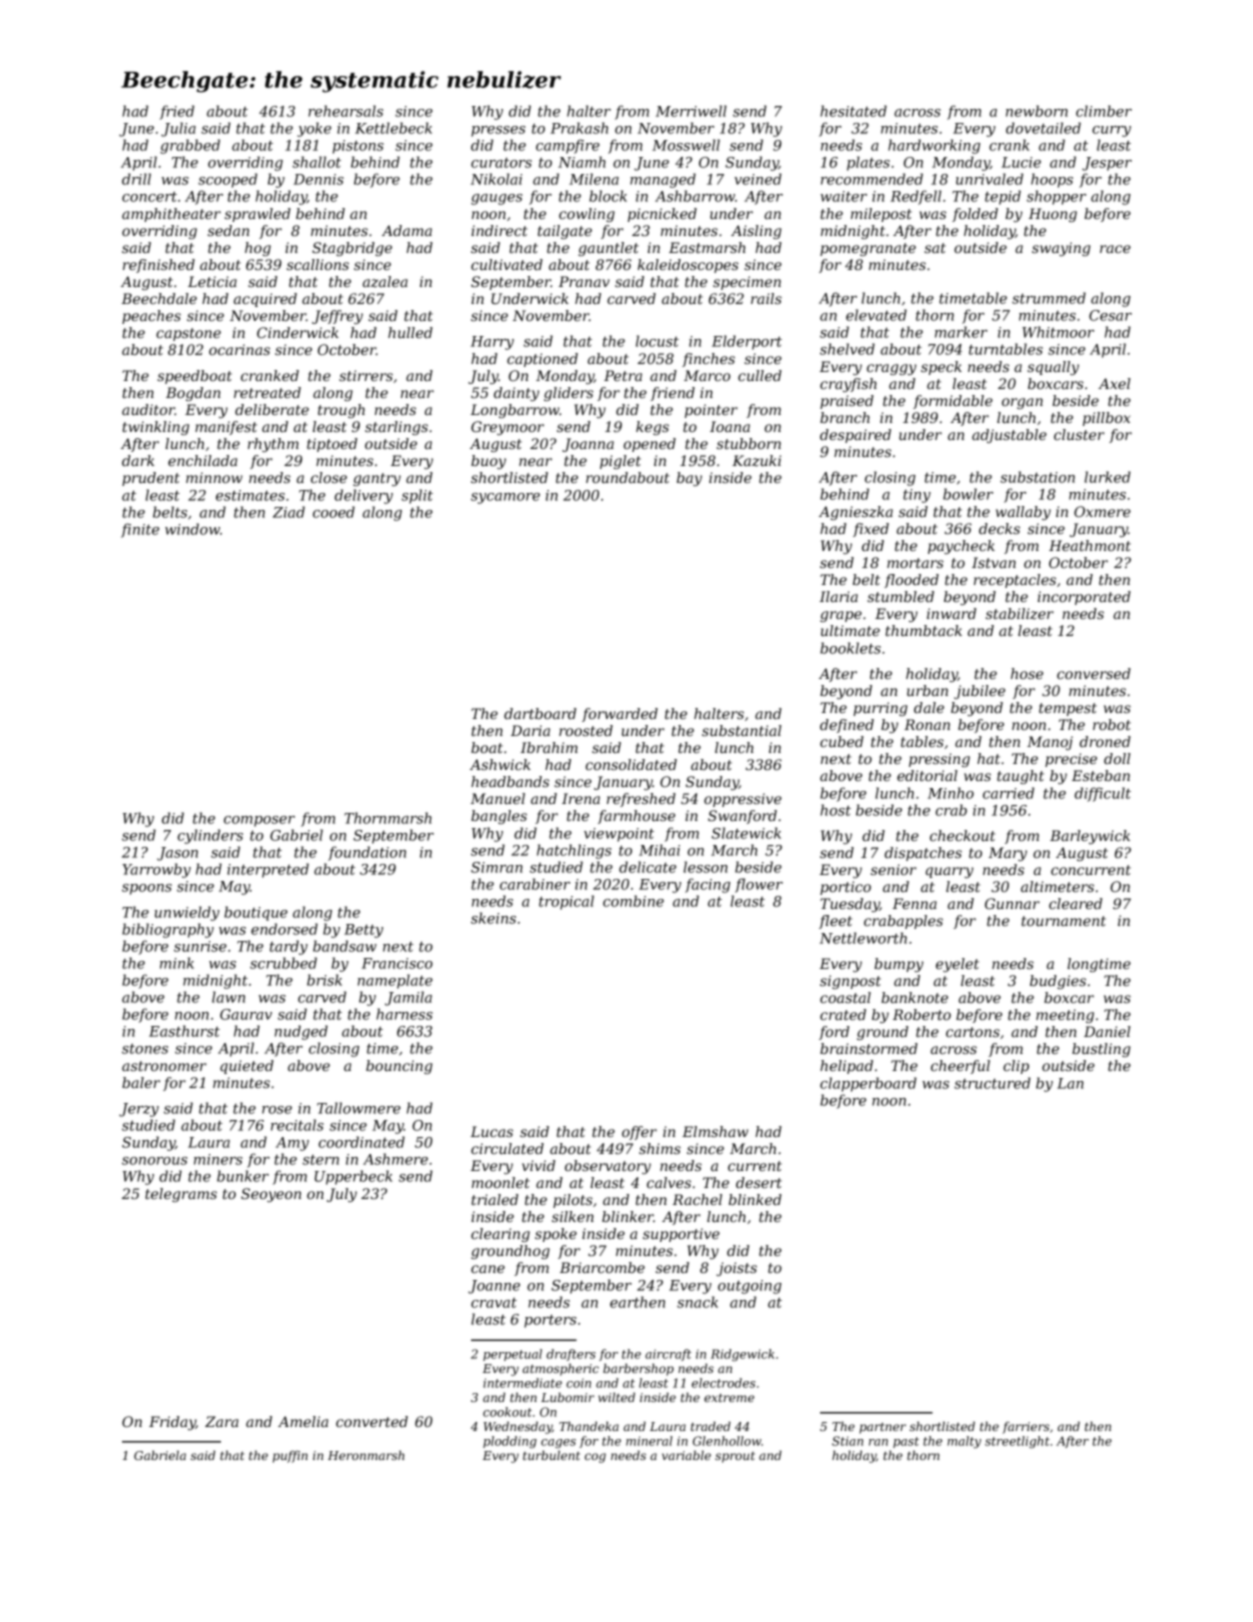  I want to click on Merriwell, so click(691, 111).
